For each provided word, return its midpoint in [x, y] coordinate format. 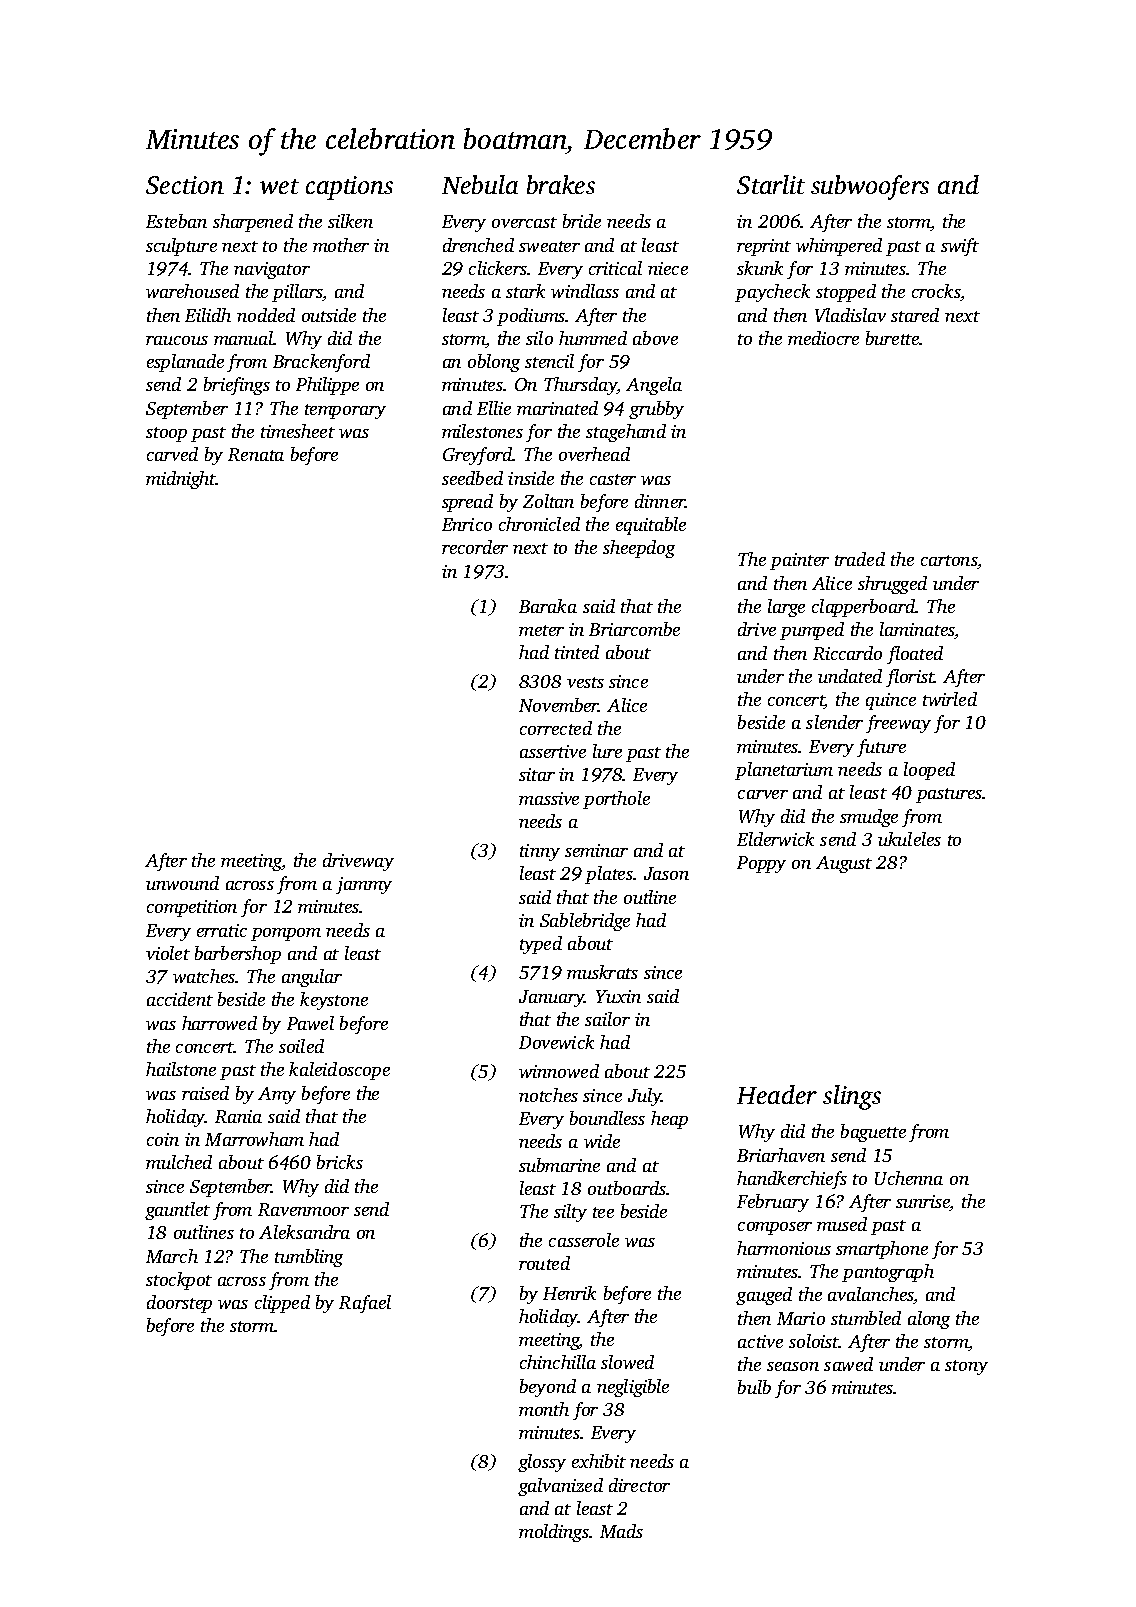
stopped [846, 293]
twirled [950, 699]
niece [668, 268]
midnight [181, 480]
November [559, 705]
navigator [272, 270]
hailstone [181, 1069]
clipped [282, 1304]
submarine [559, 1165]
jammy [364, 885]
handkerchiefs [792, 1180]
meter [541, 630]
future [881, 748]
